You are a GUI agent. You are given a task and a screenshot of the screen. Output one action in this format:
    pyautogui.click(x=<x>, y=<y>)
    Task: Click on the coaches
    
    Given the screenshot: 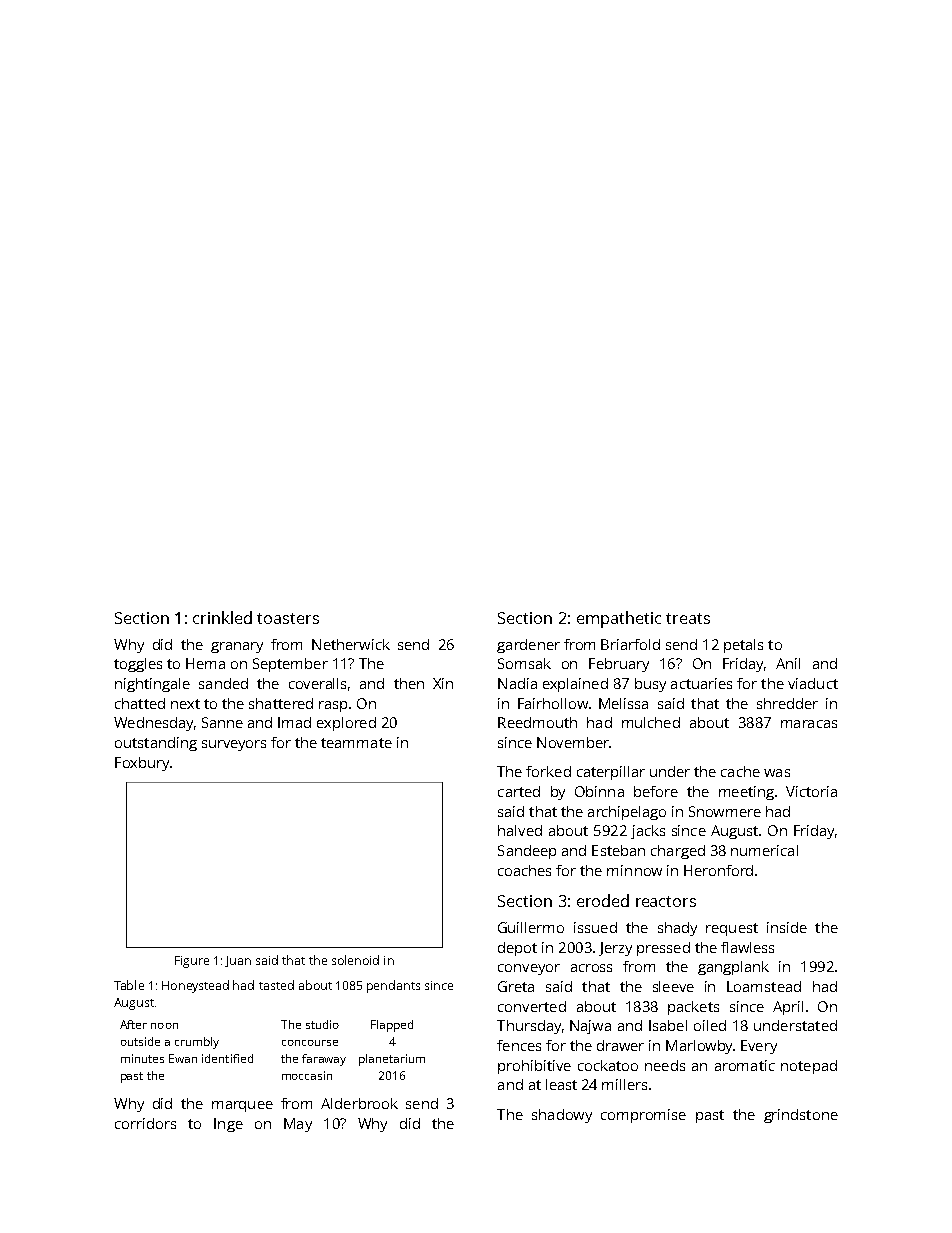 What is the action you would take?
    pyautogui.click(x=524, y=870)
